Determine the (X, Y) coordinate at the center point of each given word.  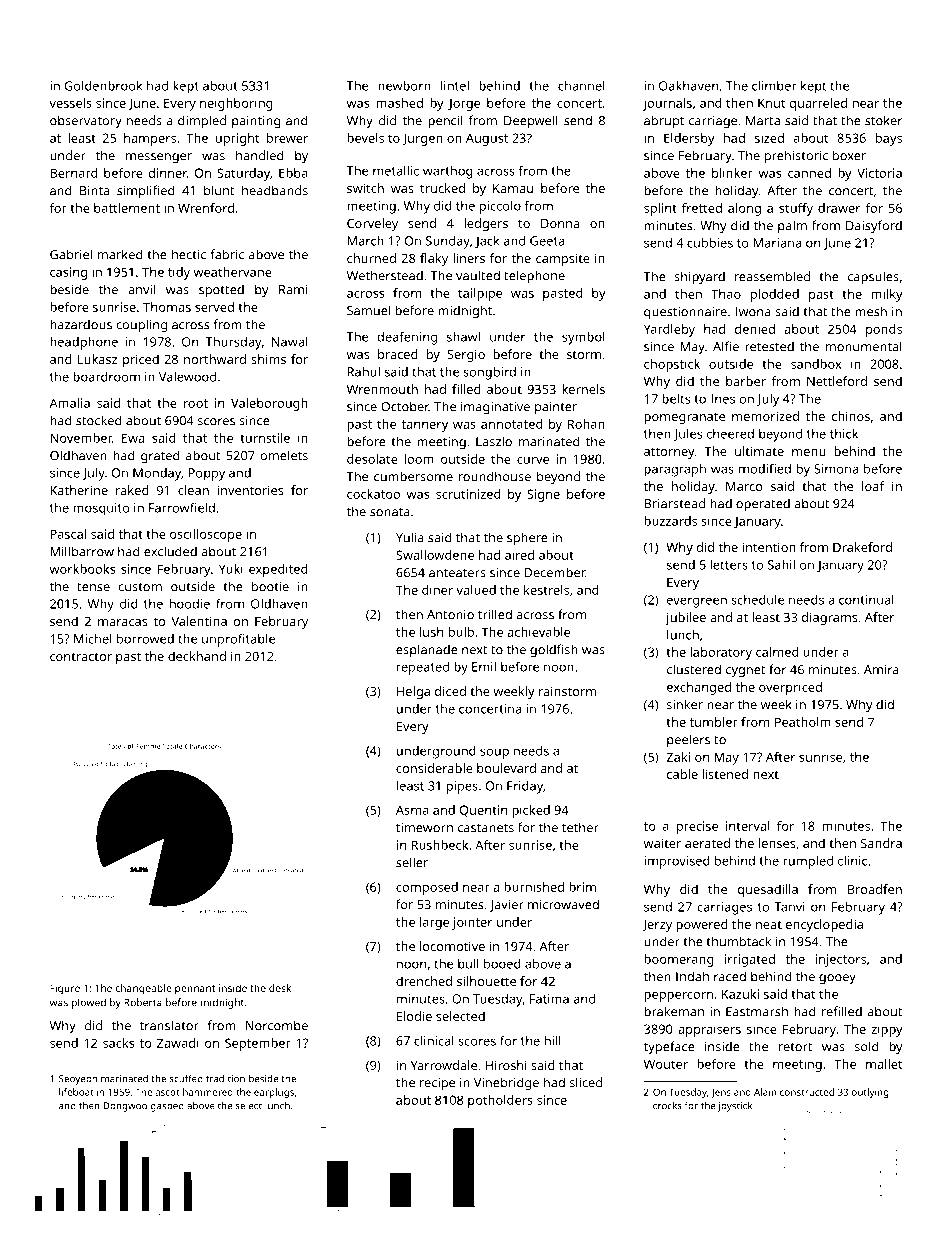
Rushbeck (439, 845)
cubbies (710, 243)
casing (68, 273)
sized (769, 138)
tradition (225, 1079)
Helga (413, 692)
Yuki (231, 569)
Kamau (513, 188)
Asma (412, 810)
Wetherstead (385, 275)
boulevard (506, 768)
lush (431, 632)
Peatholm (803, 722)
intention (769, 547)
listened (725, 774)
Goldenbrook (104, 86)
